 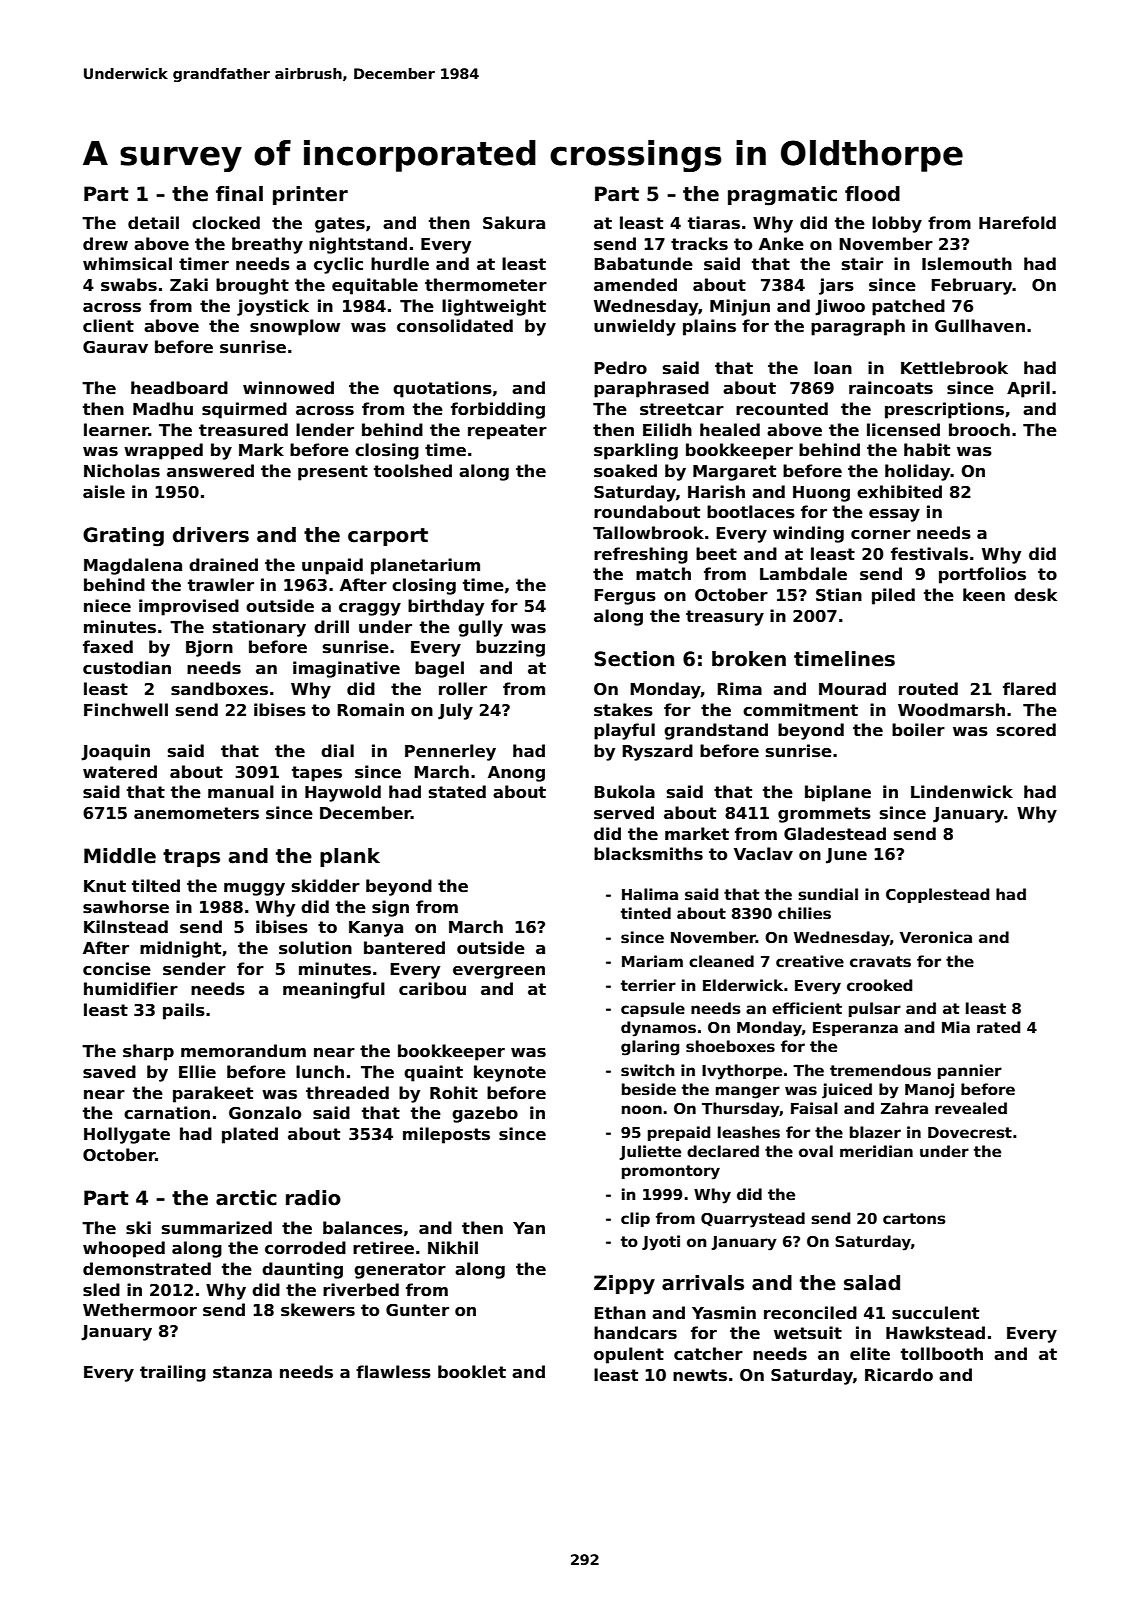 What do you see at coordinates (1017, 223) in the image?
I see `Harefold` at bounding box center [1017, 223].
